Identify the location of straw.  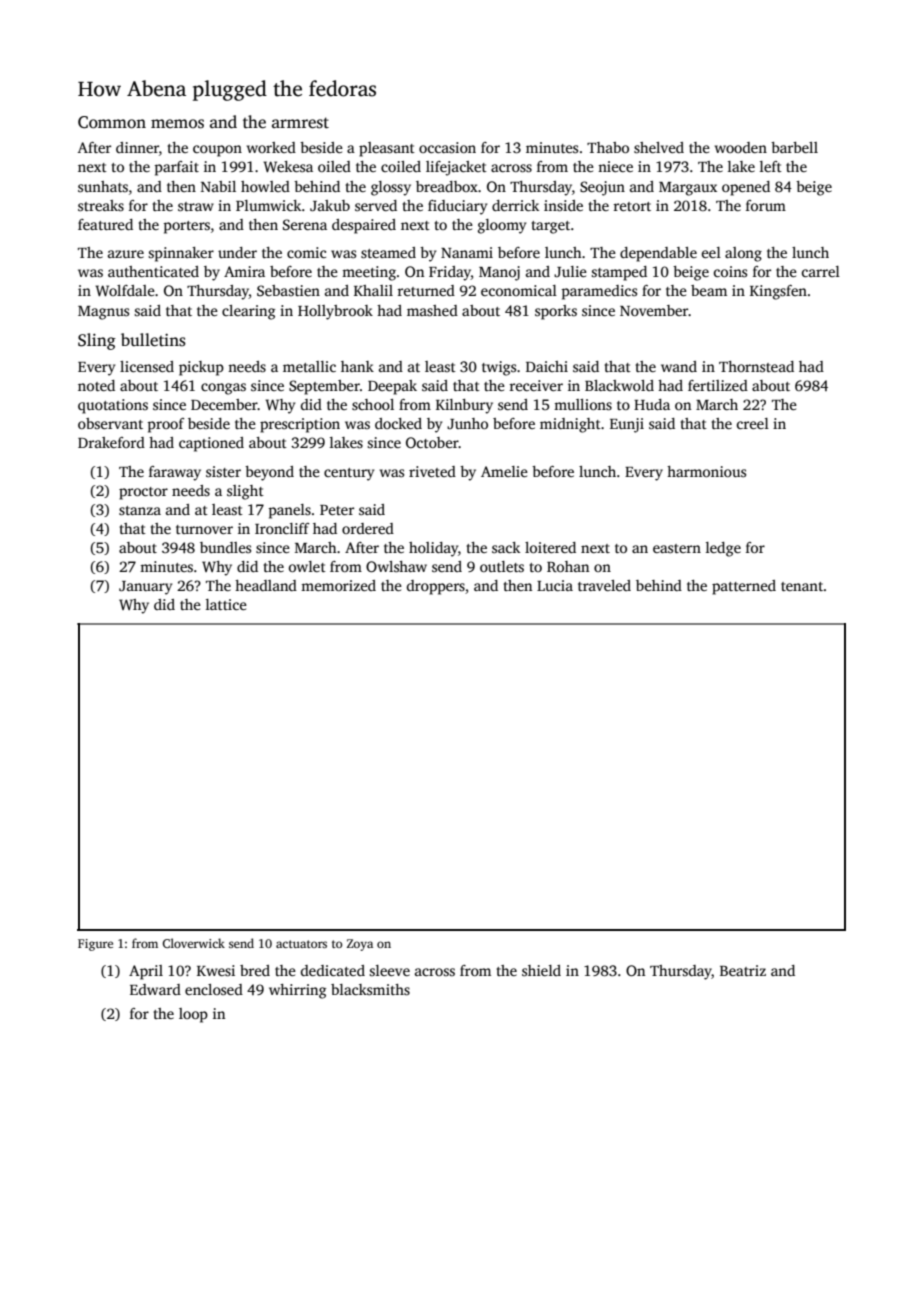
(196, 206).
